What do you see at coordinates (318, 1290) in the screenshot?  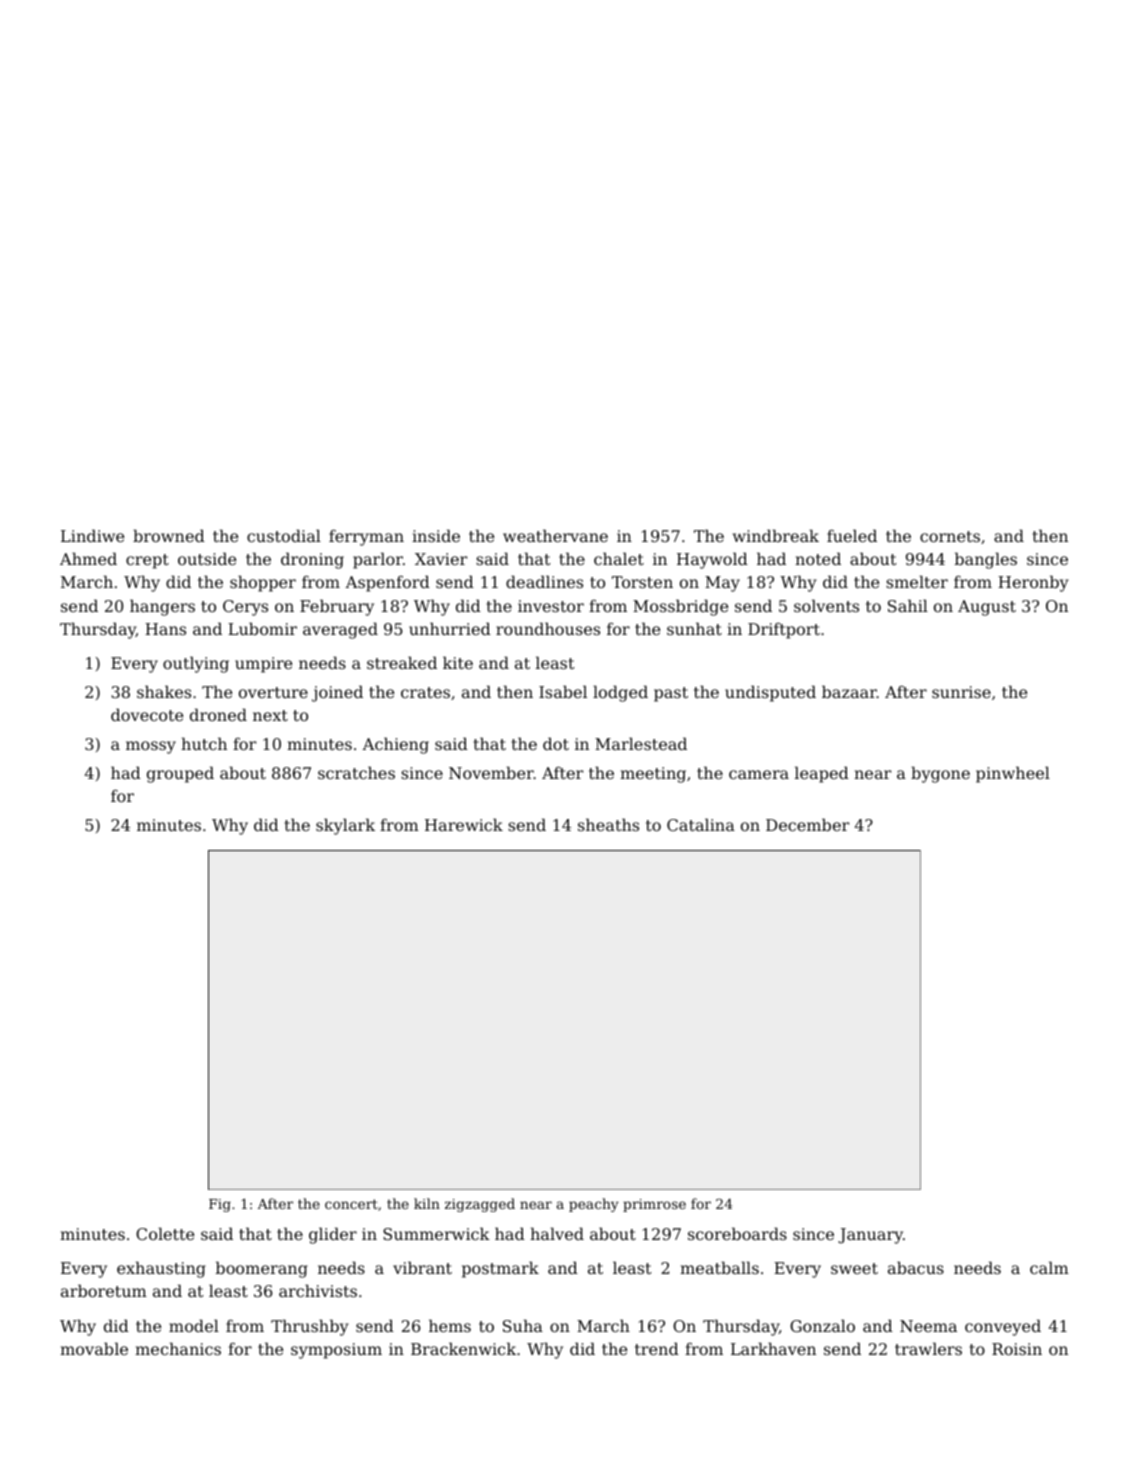 I see `archivists` at bounding box center [318, 1290].
